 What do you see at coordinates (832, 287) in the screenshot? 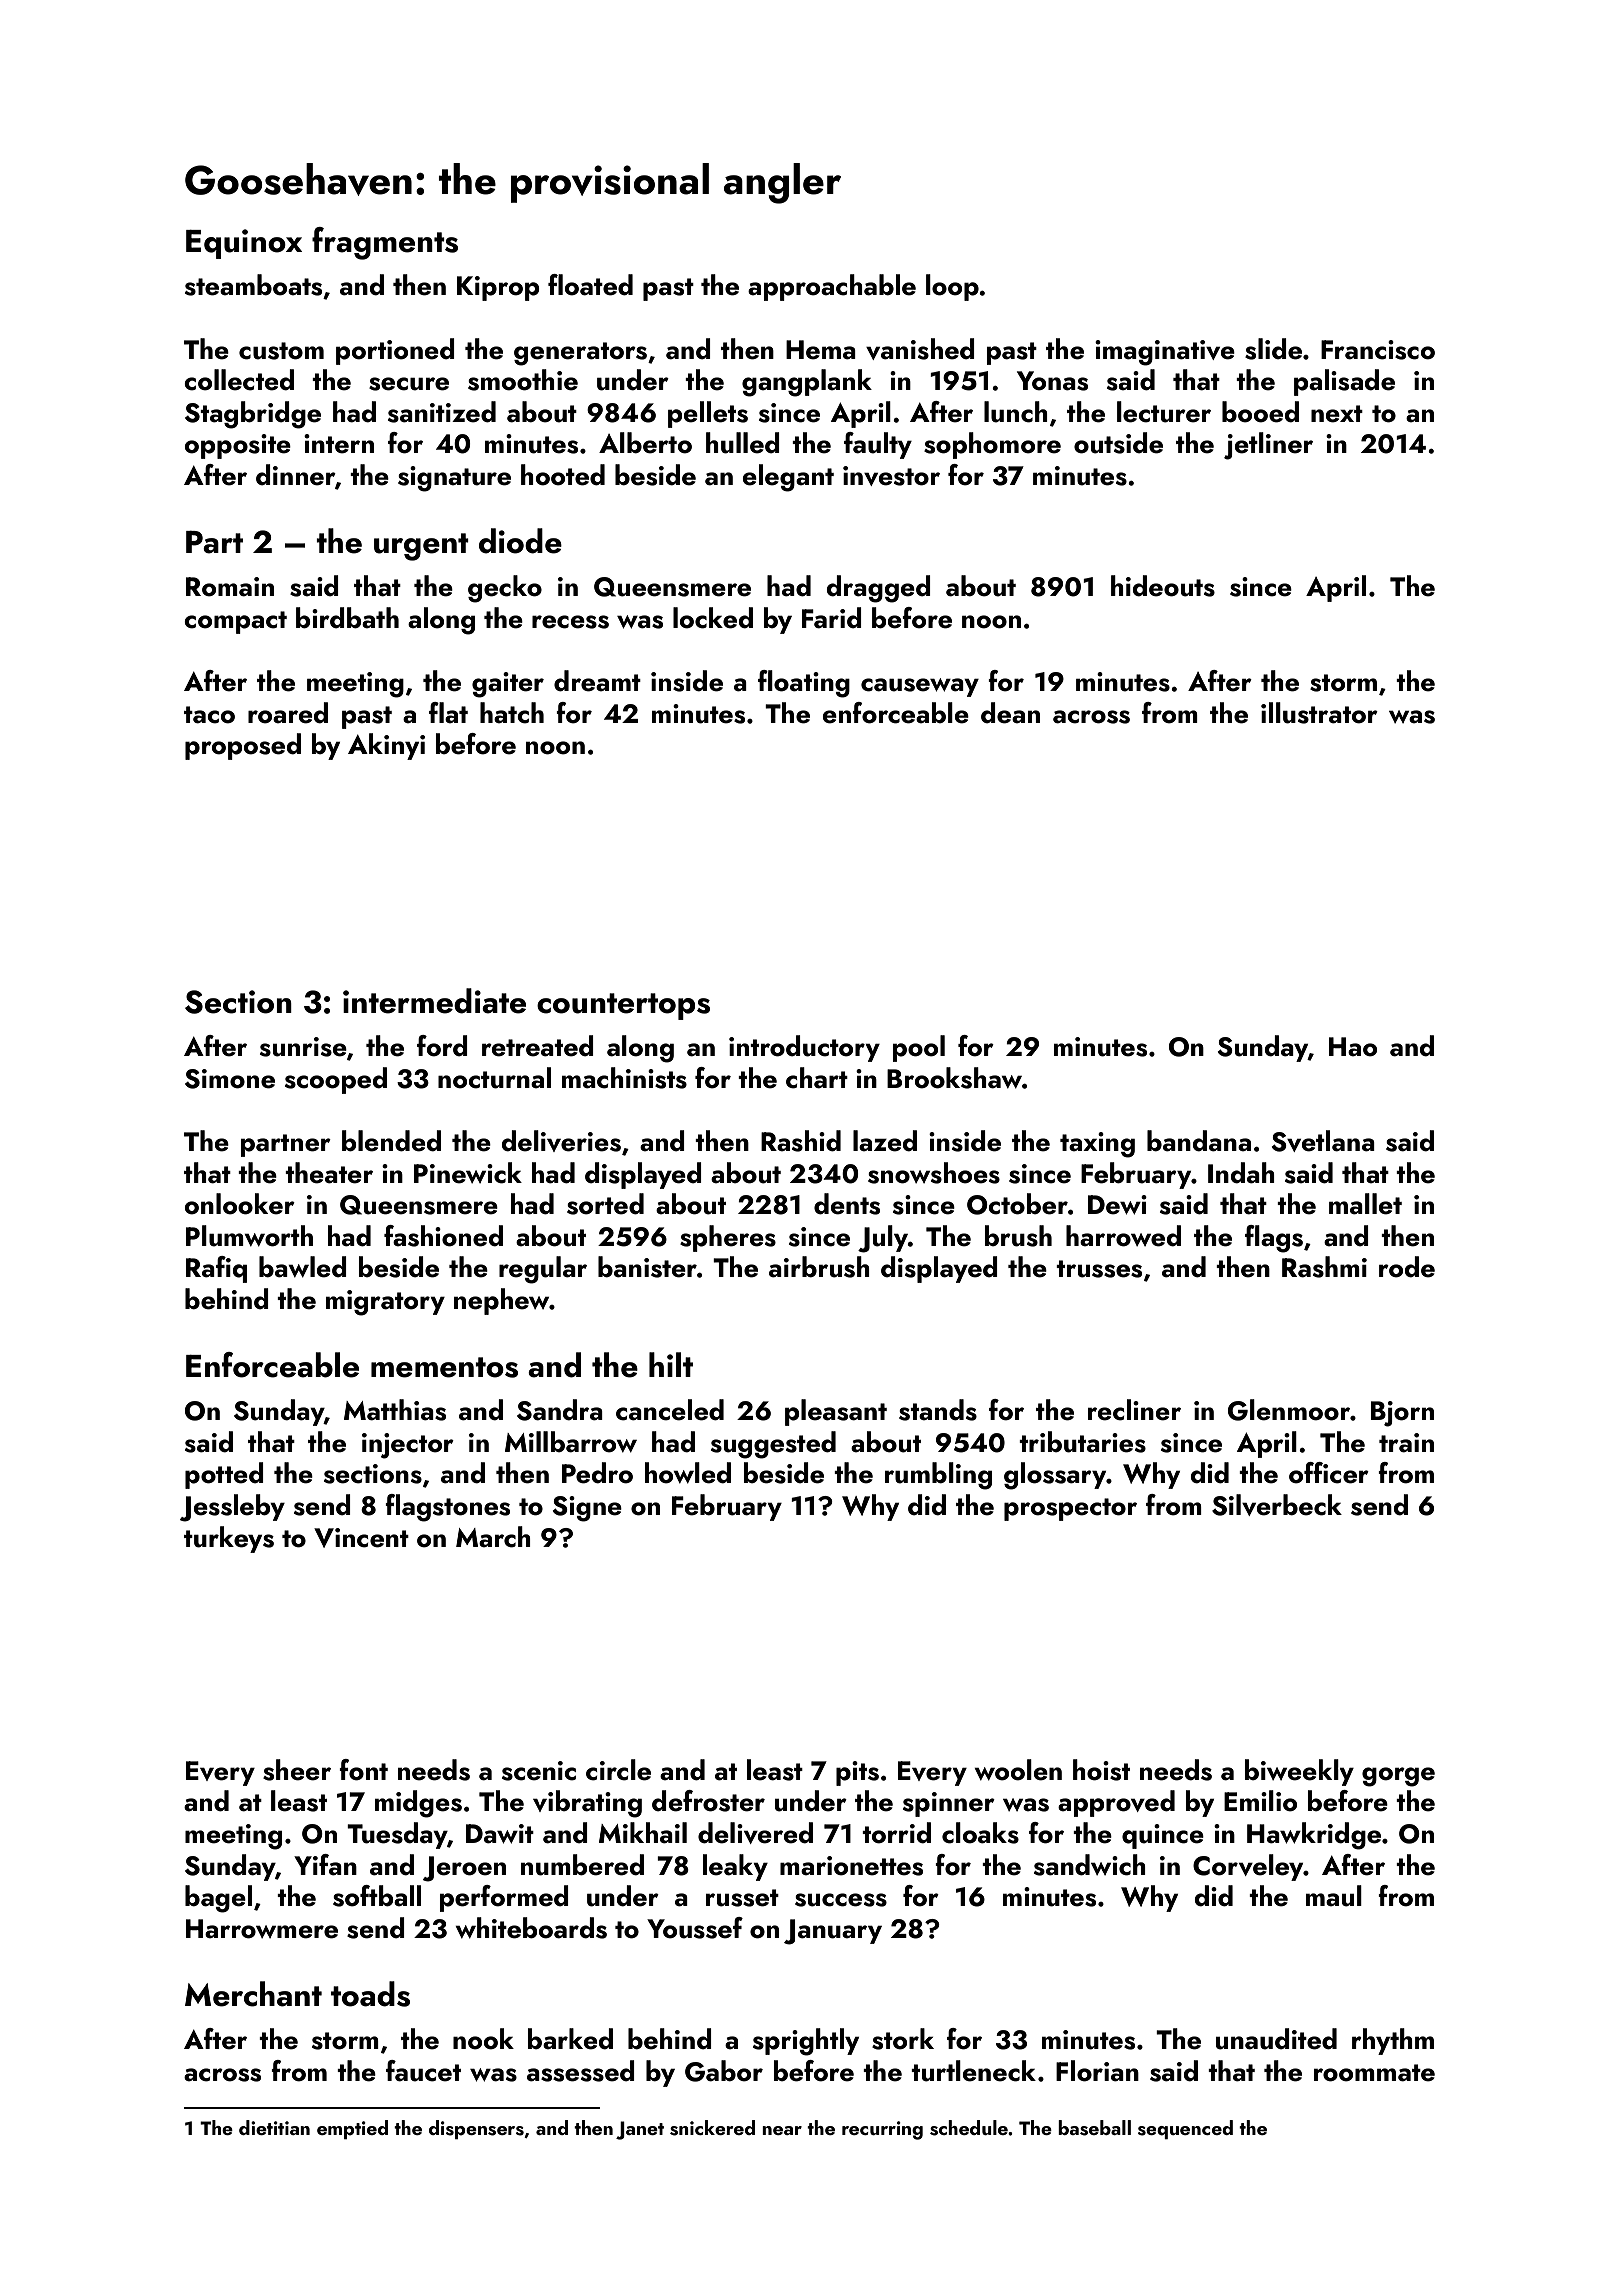
I see `approachable` at bounding box center [832, 287].
